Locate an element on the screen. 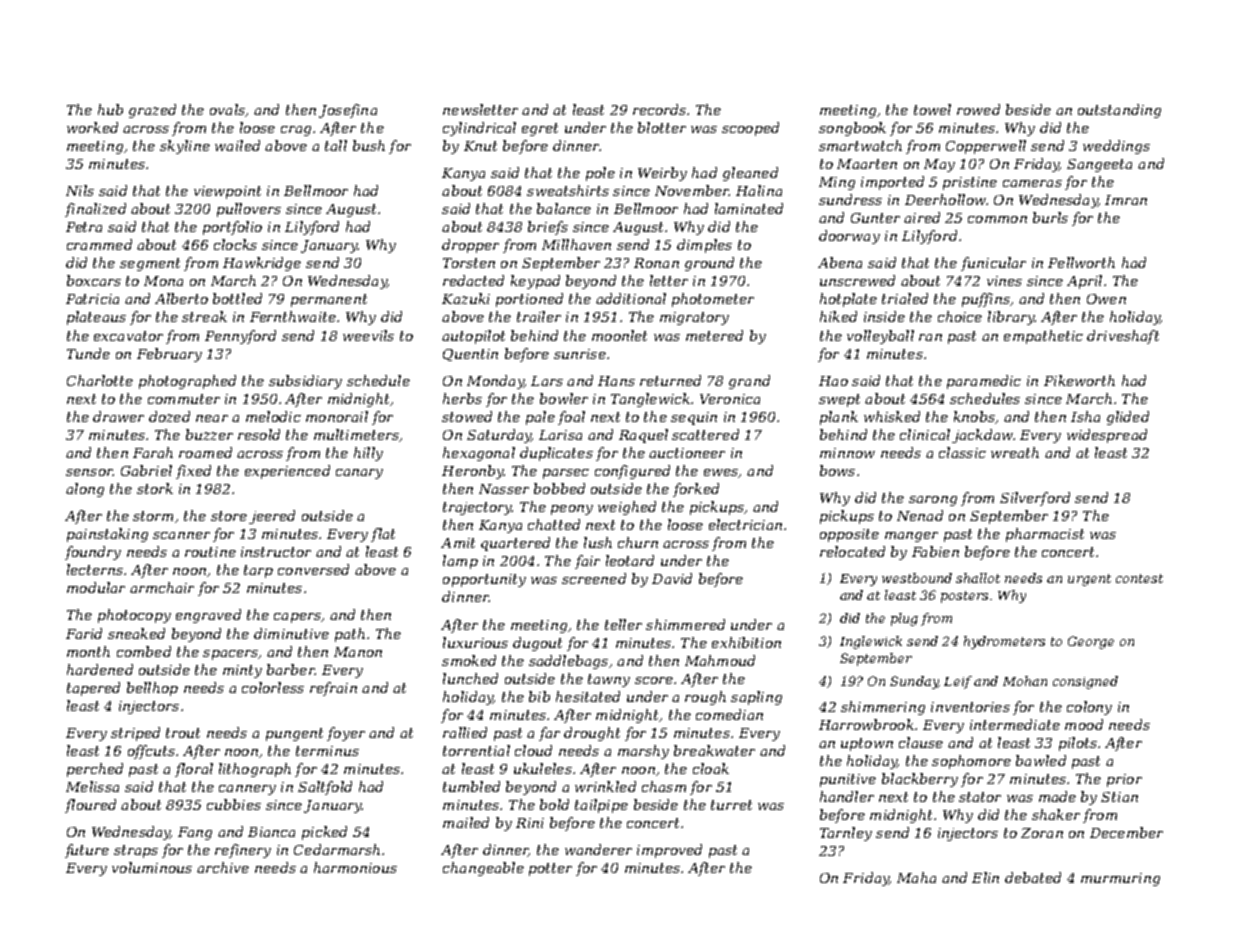 The image size is (1233, 952). shallot is located at coordinates (978, 578).
